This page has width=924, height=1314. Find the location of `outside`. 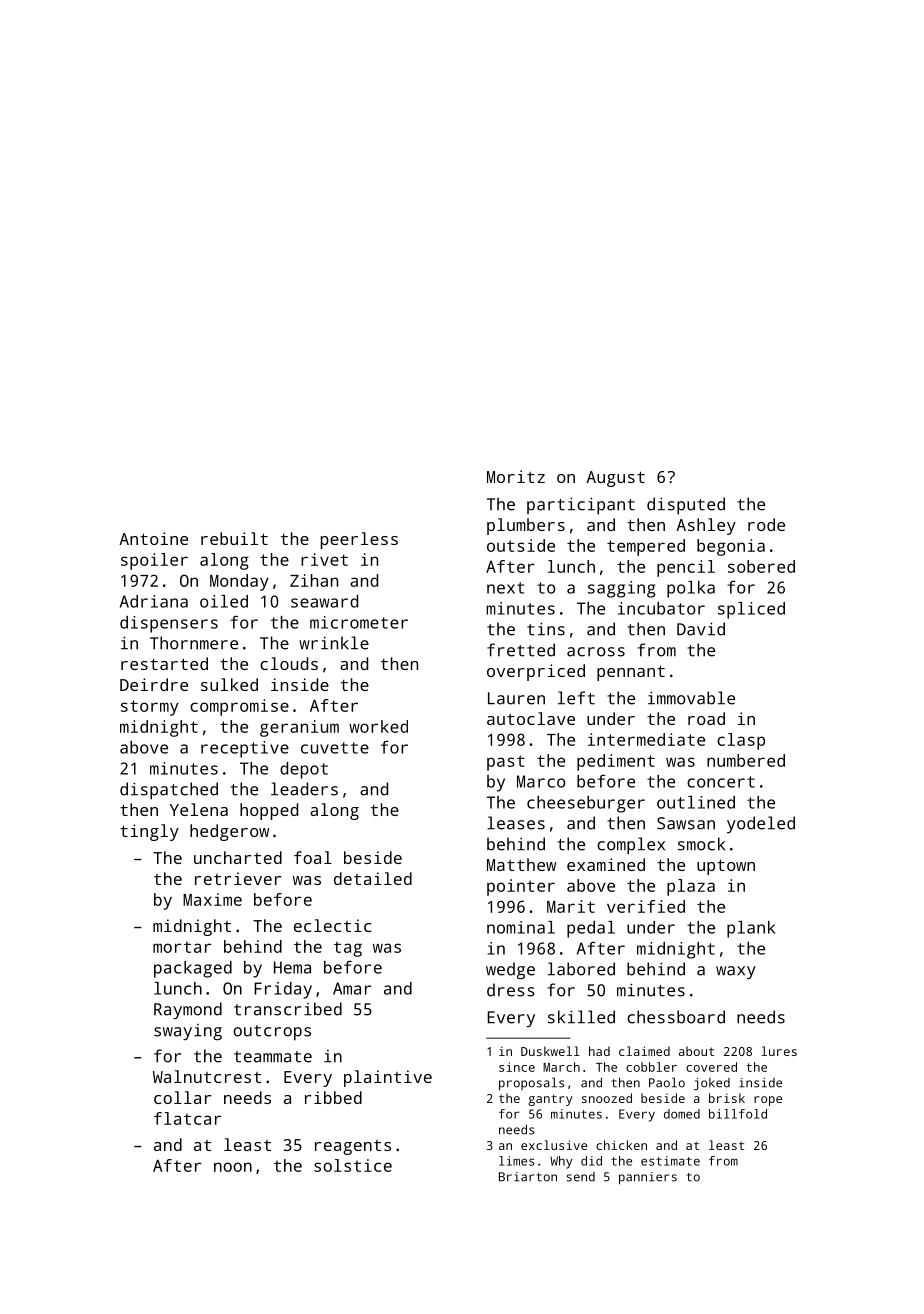

outside is located at coordinates (521, 545).
